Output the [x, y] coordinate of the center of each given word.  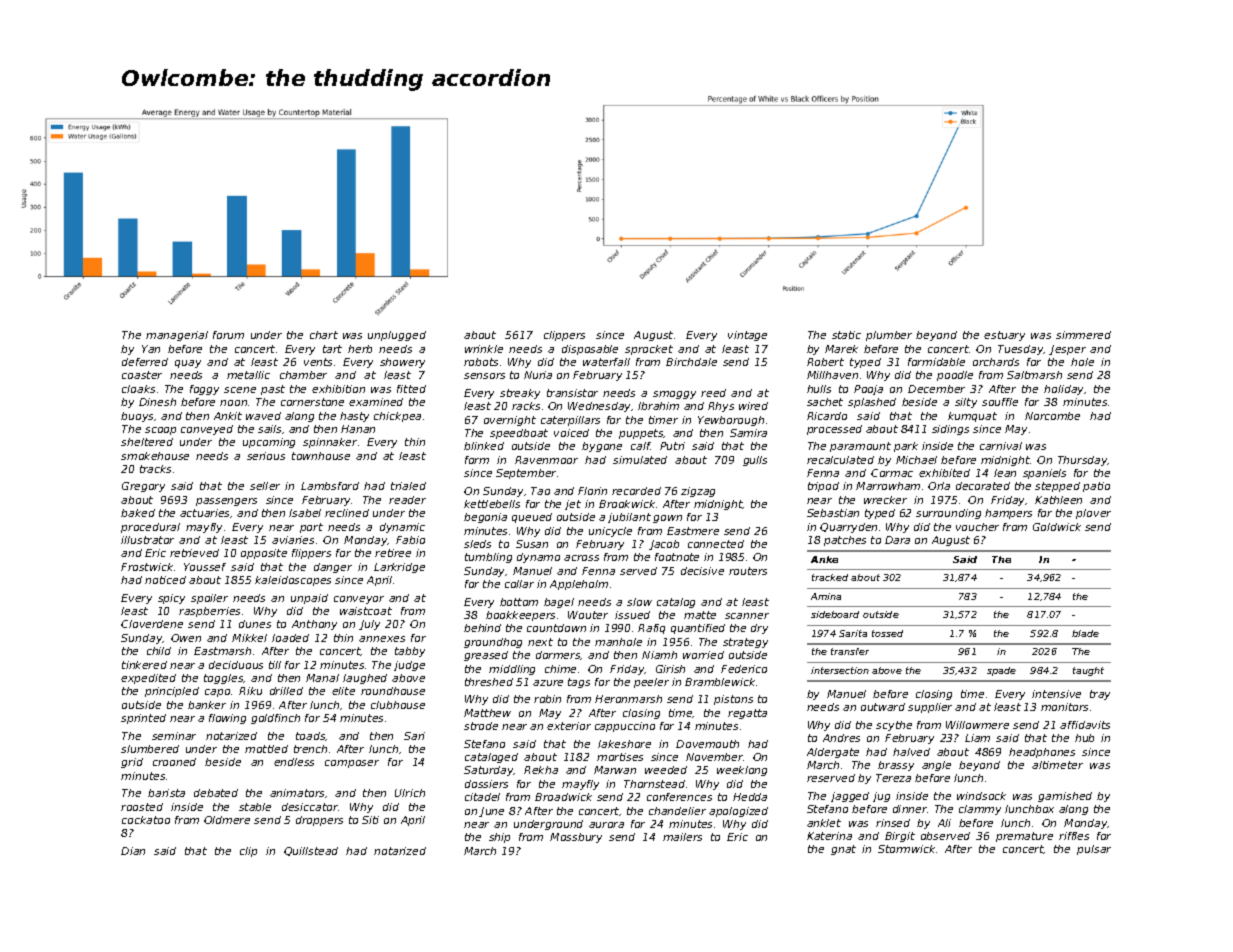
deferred [145, 362]
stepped [1057, 487]
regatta [747, 714]
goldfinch [275, 719]
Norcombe [1052, 416]
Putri [672, 446]
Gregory [143, 487]
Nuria [538, 375]
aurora [606, 825]
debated [216, 793]
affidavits [1085, 725]
